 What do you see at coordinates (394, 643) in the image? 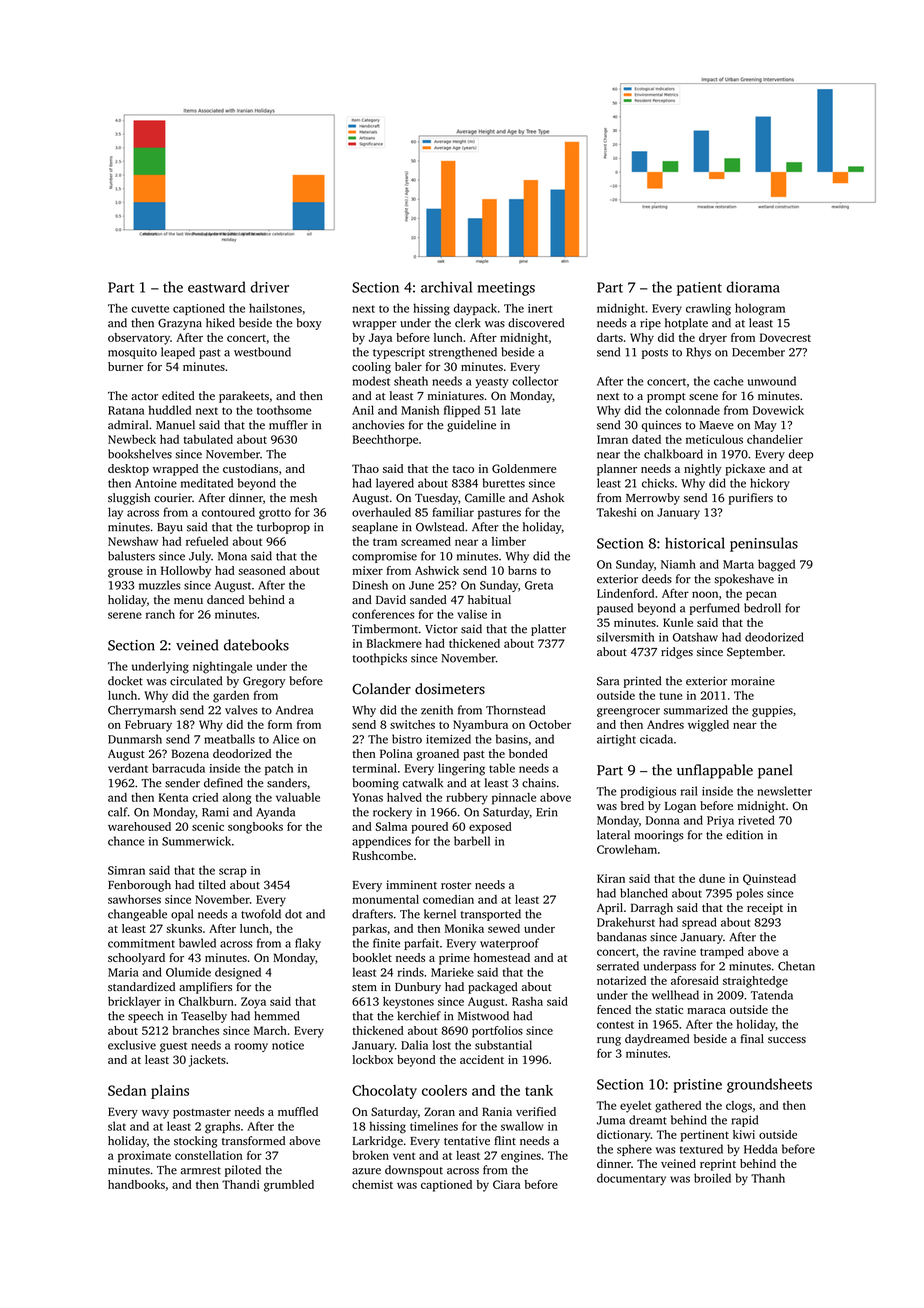
I see `Blackmere` at bounding box center [394, 643].
